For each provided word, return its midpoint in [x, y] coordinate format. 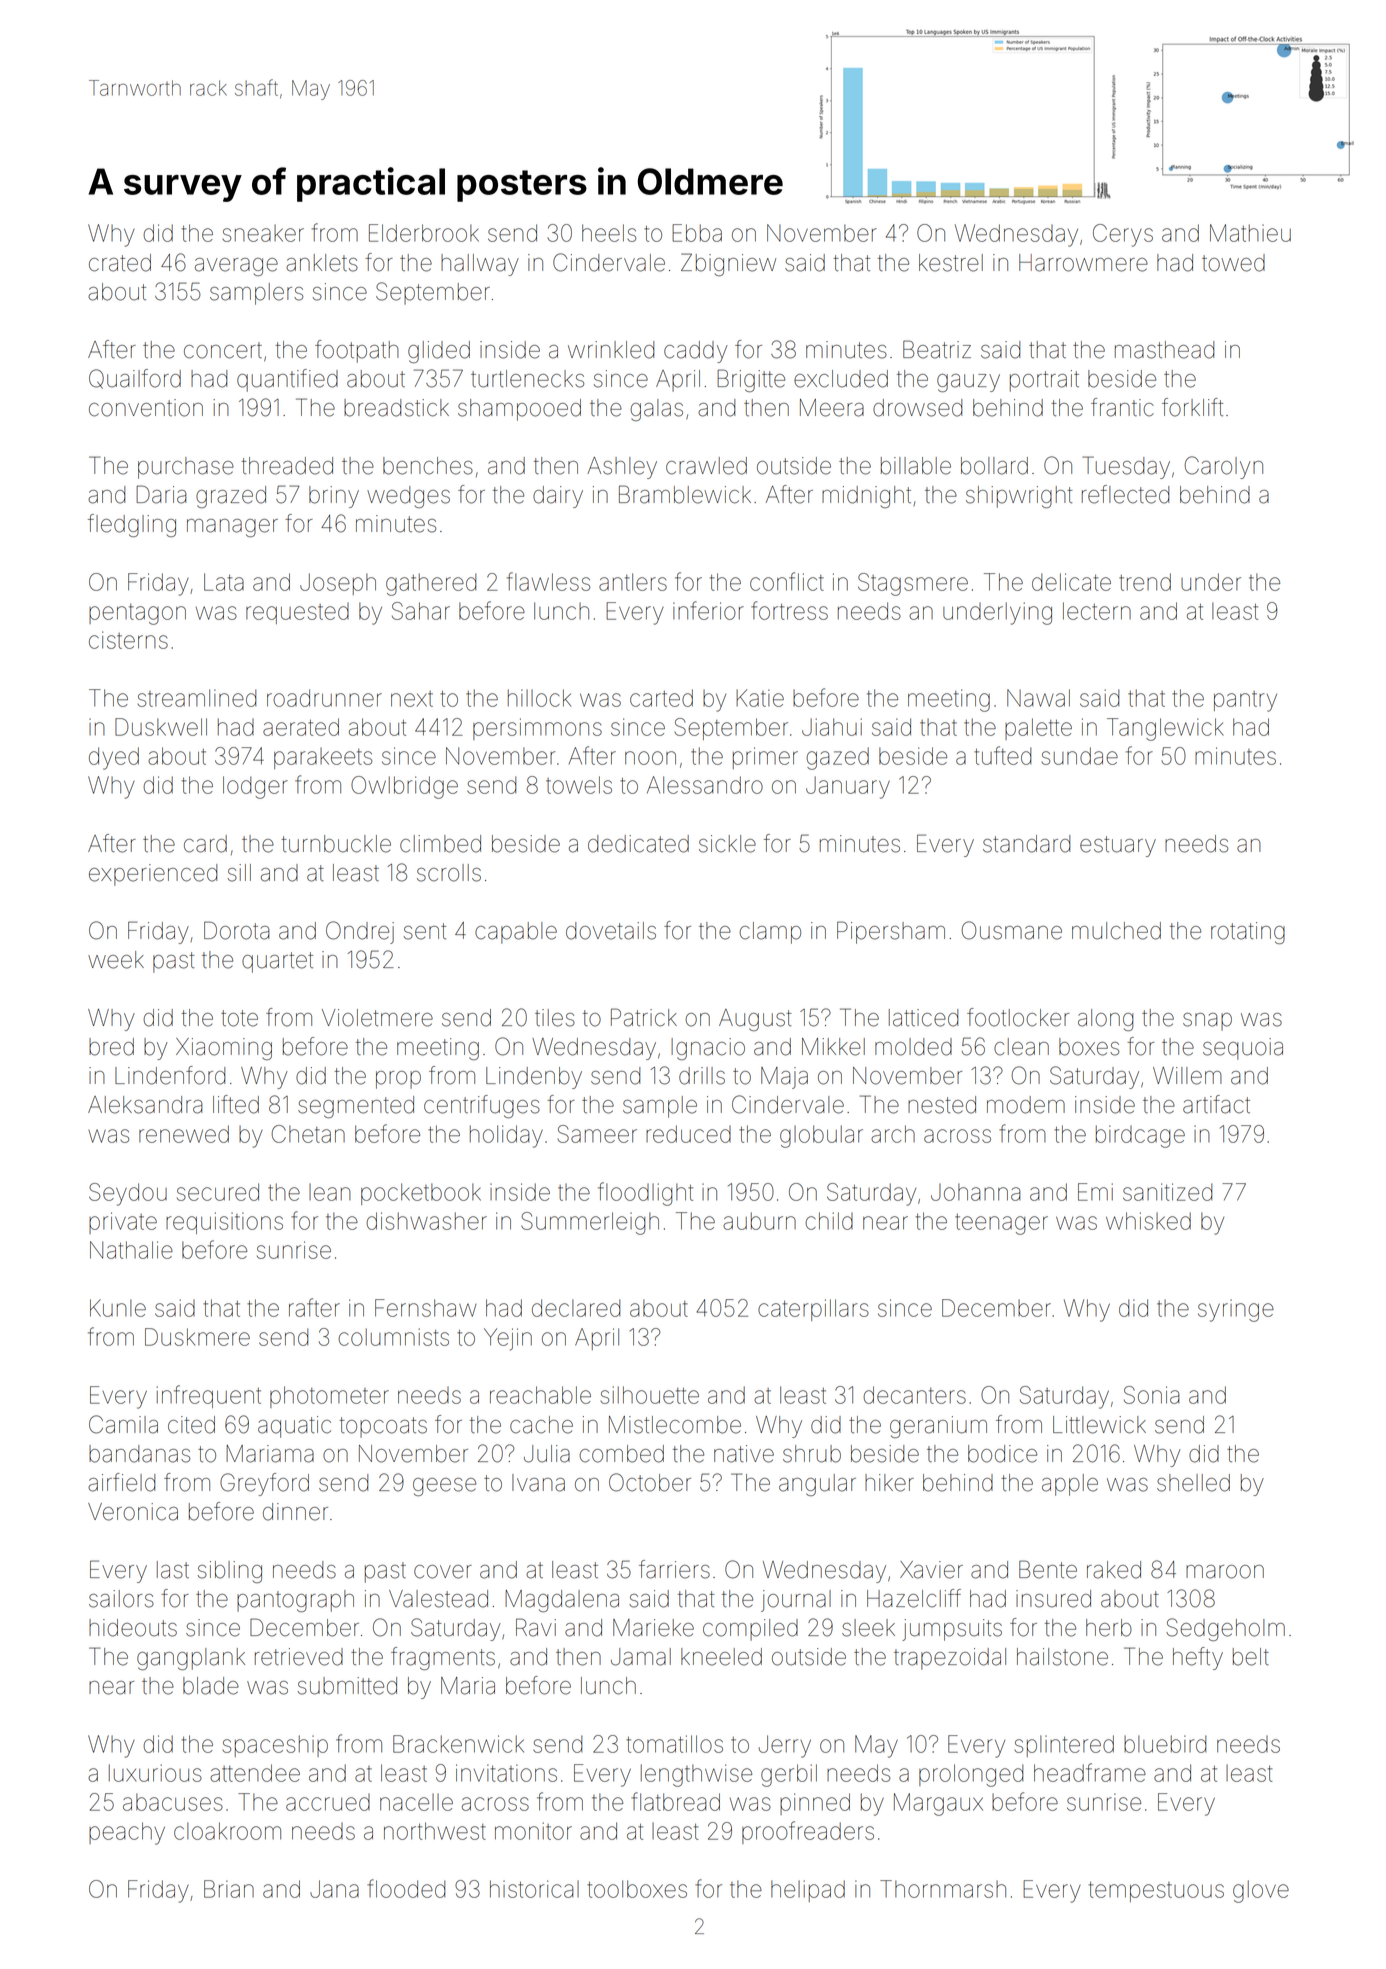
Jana [334, 1889]
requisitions [224, 1223]
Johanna [976, 1192]
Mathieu [1250, 233]
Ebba [697, 233]
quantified [287, 380]
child [829, 1221]
